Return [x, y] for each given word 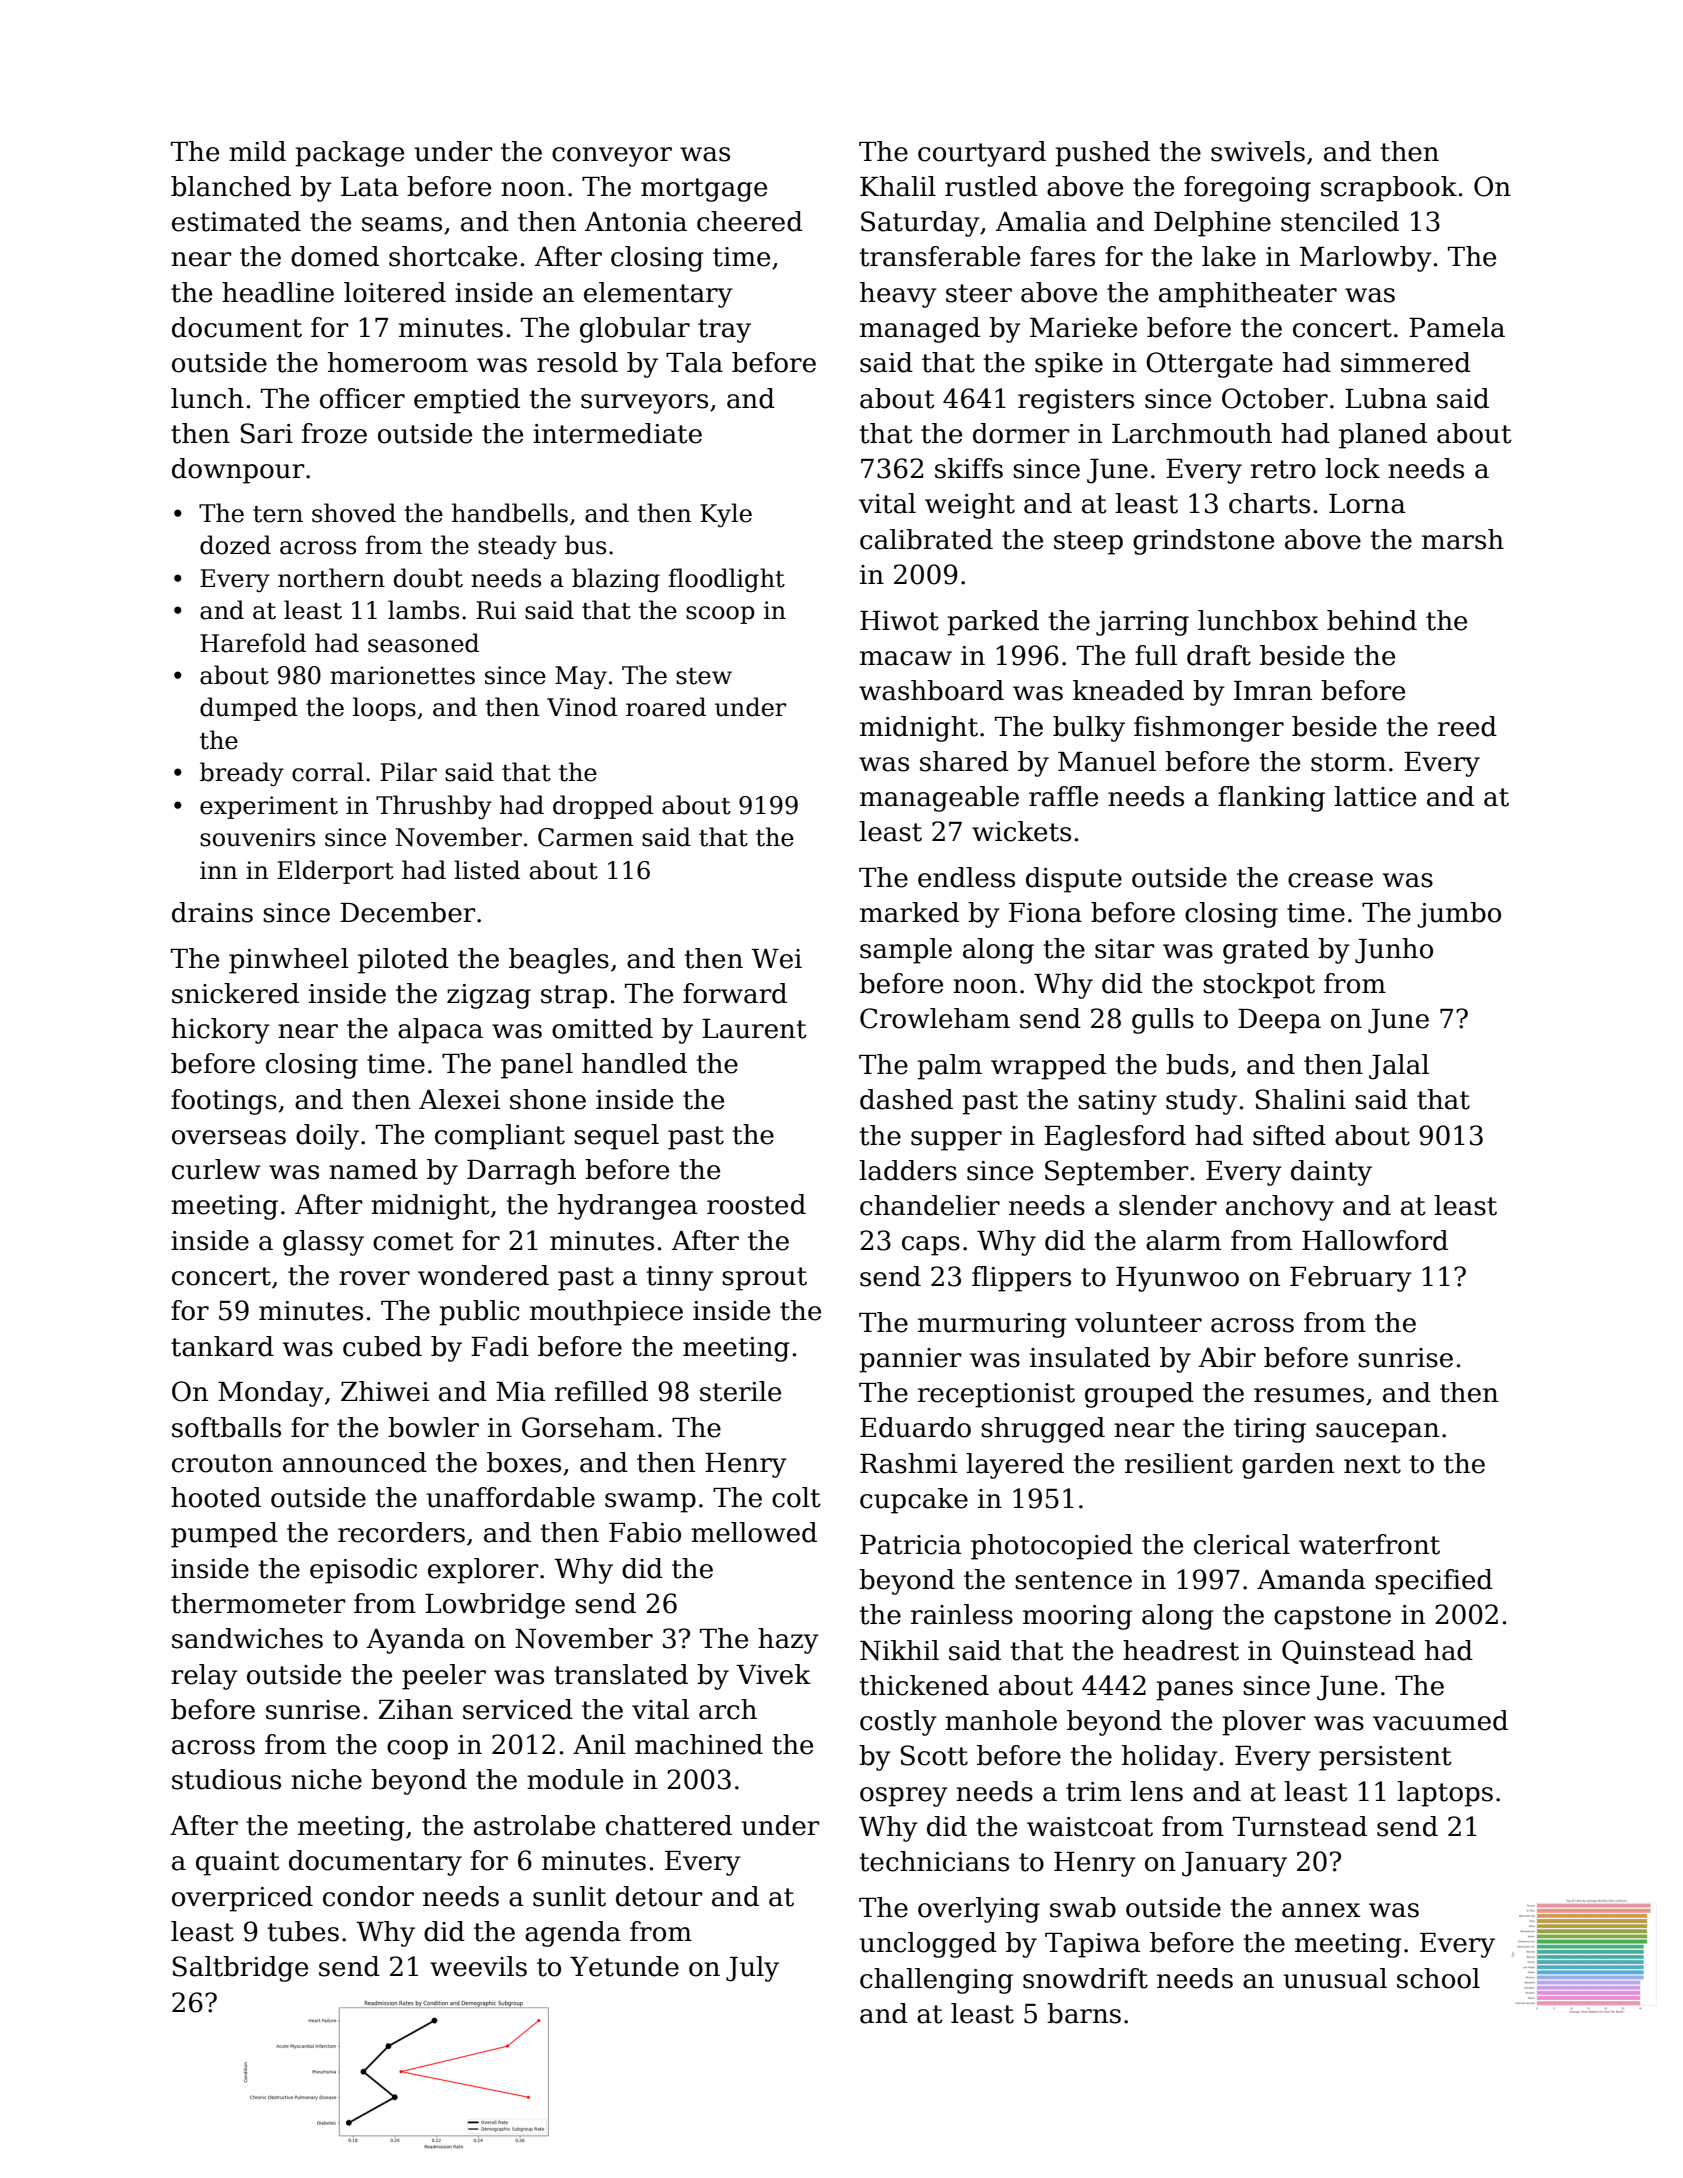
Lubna [1386, 398]
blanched [231, 186]
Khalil [898, 186]
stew [704, 676]
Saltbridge [240, 1969]
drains [212, 912]
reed [1467, 726]
